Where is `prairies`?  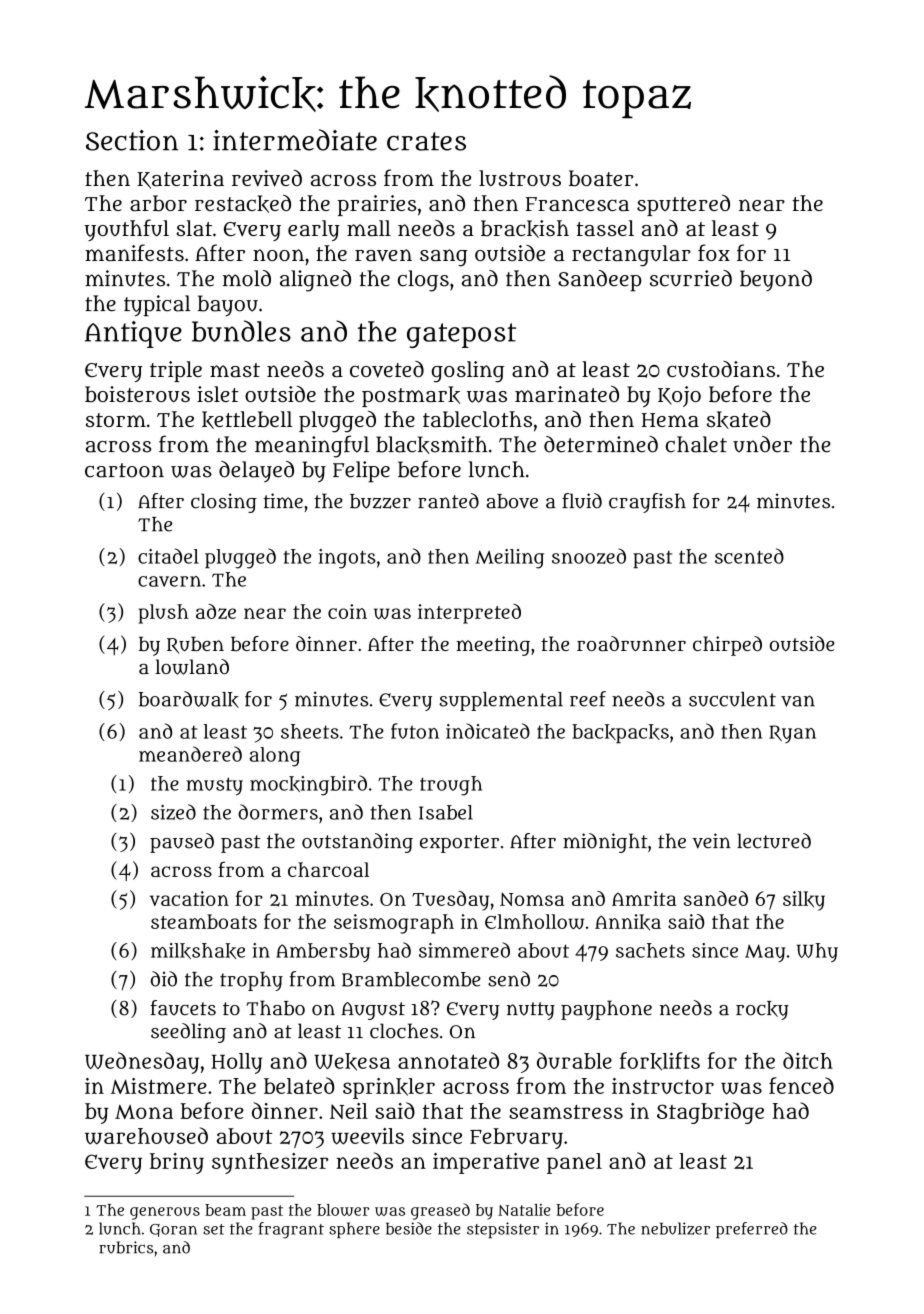 prairies is located at coordinates (376, 205).
